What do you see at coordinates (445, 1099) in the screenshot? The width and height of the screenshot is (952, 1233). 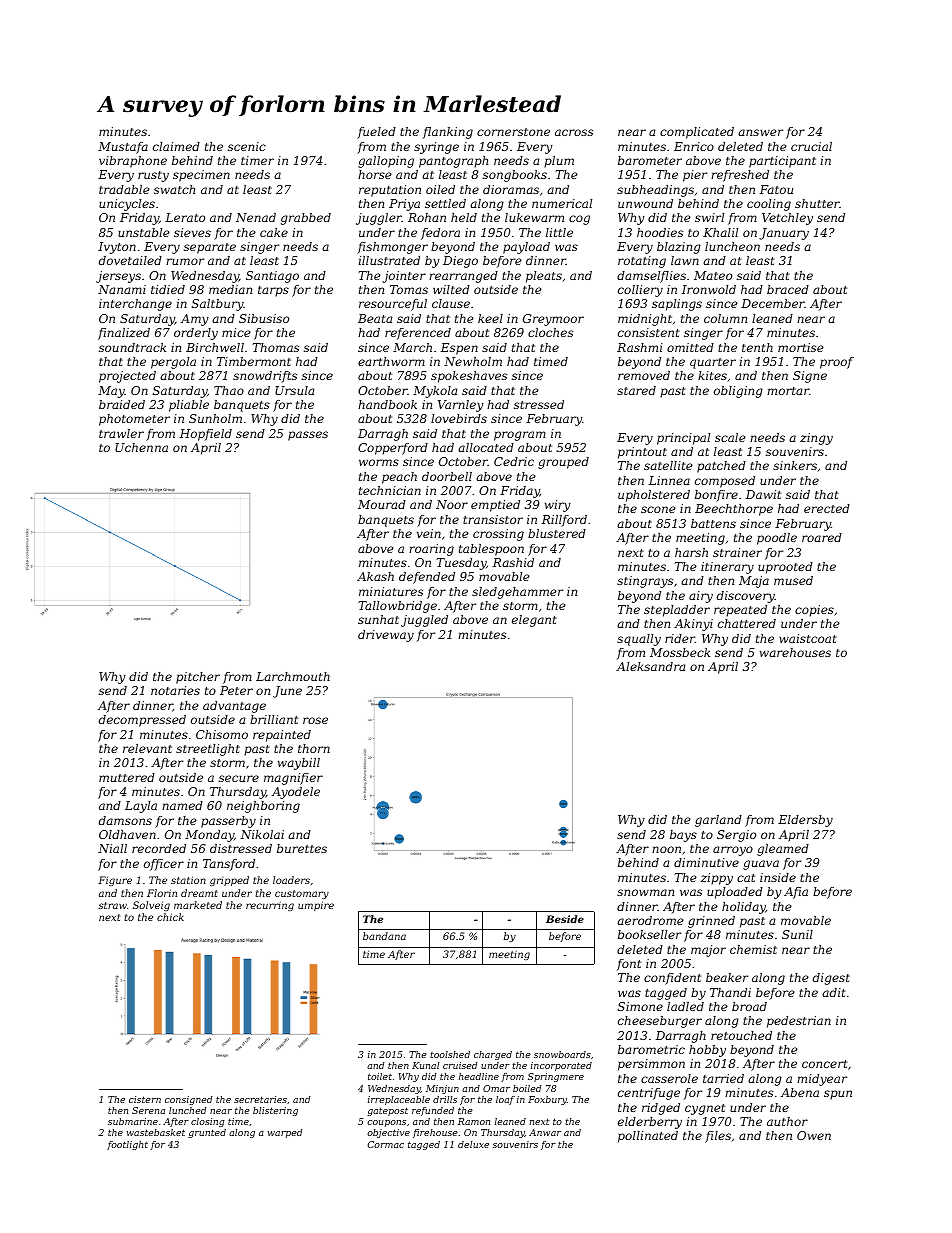 I see `drills` at bounding box center [445, 1099].
